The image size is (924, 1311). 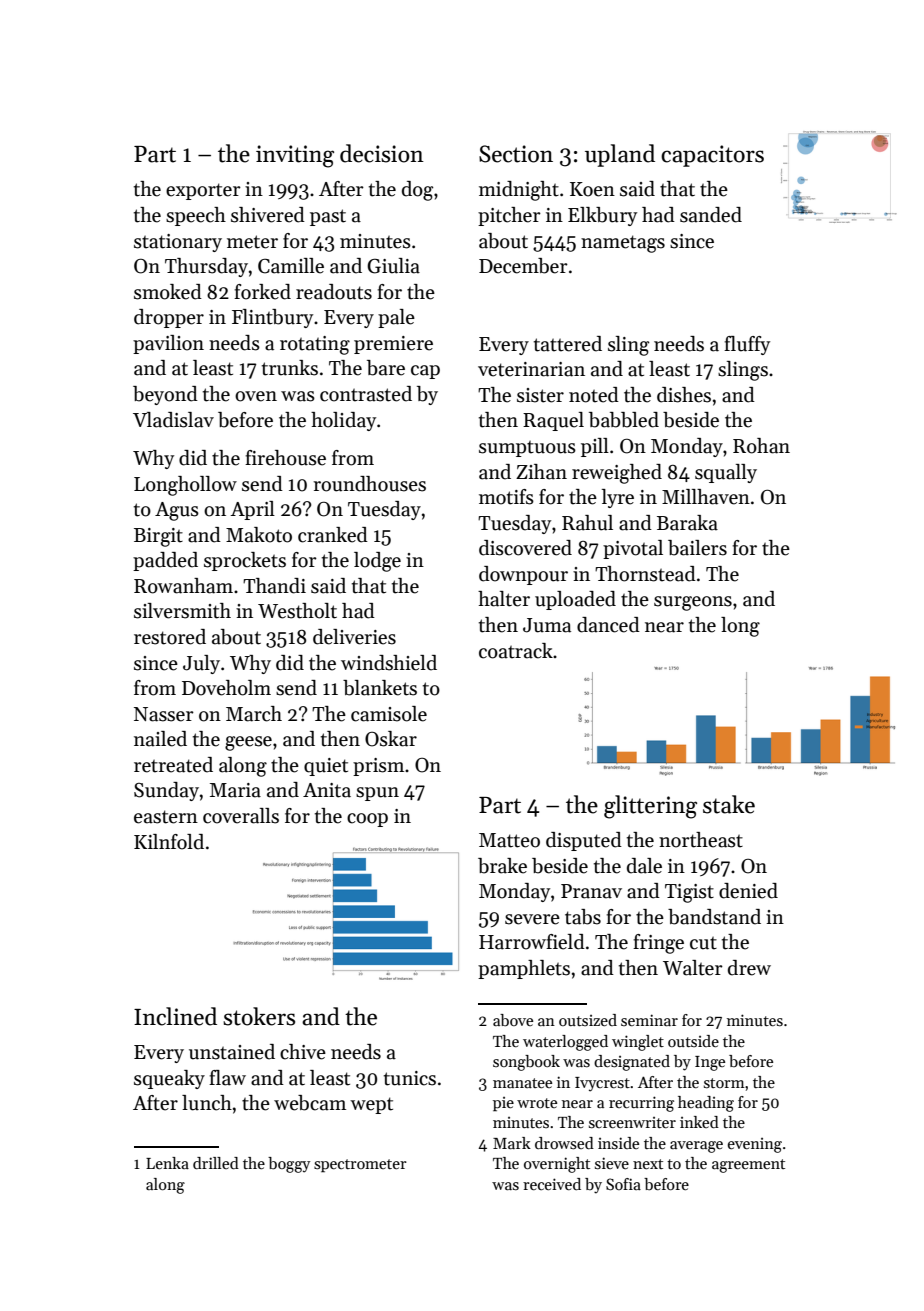 What do you see at coordinates (729, 804) in the screenshot?
I see `stake` at bounding box center [729, 804].
